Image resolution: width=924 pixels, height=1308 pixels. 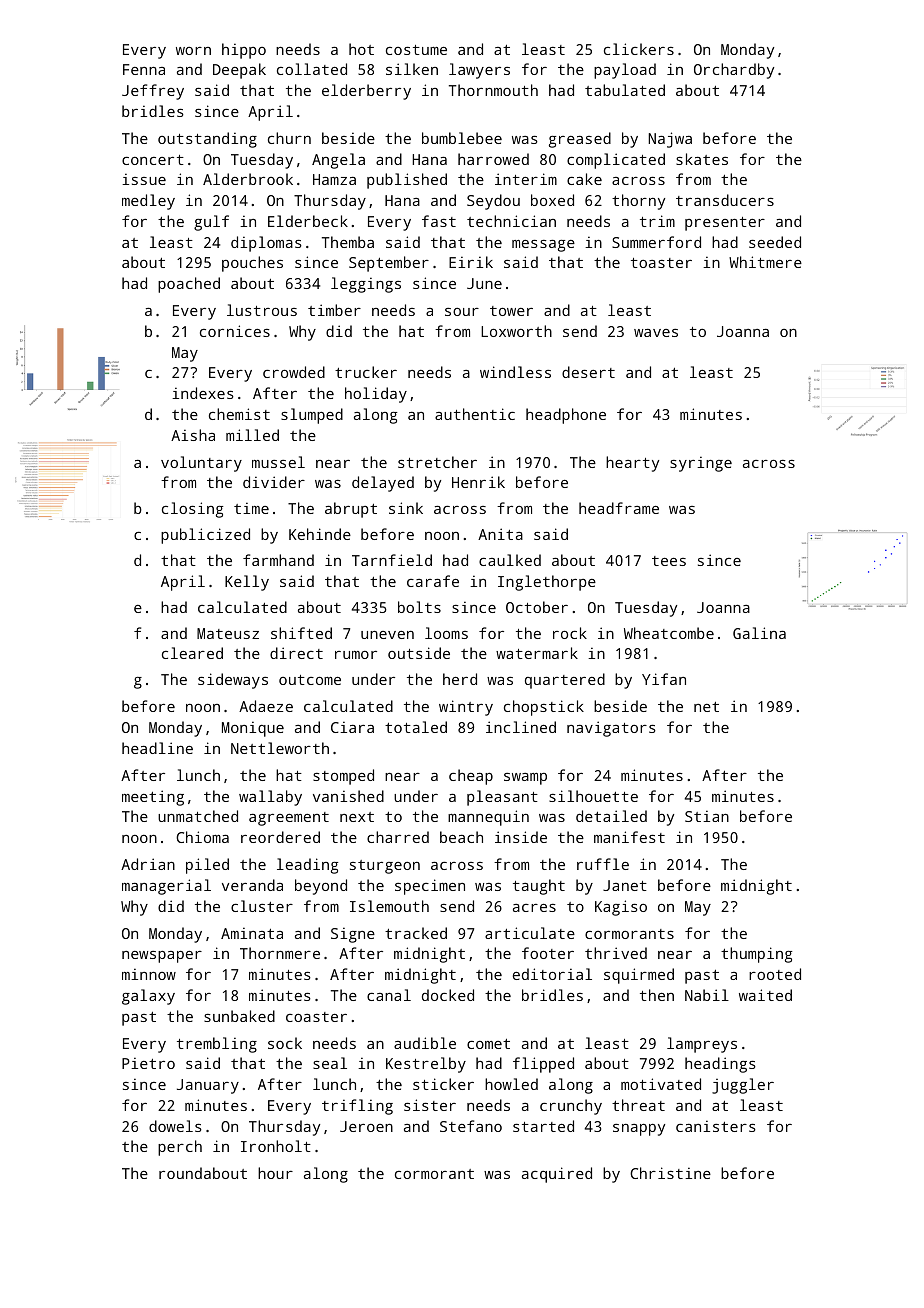 What do you see at coordinates (412, 69) in the screenshot?
I see `silken` at bounding box center [412, 69].
